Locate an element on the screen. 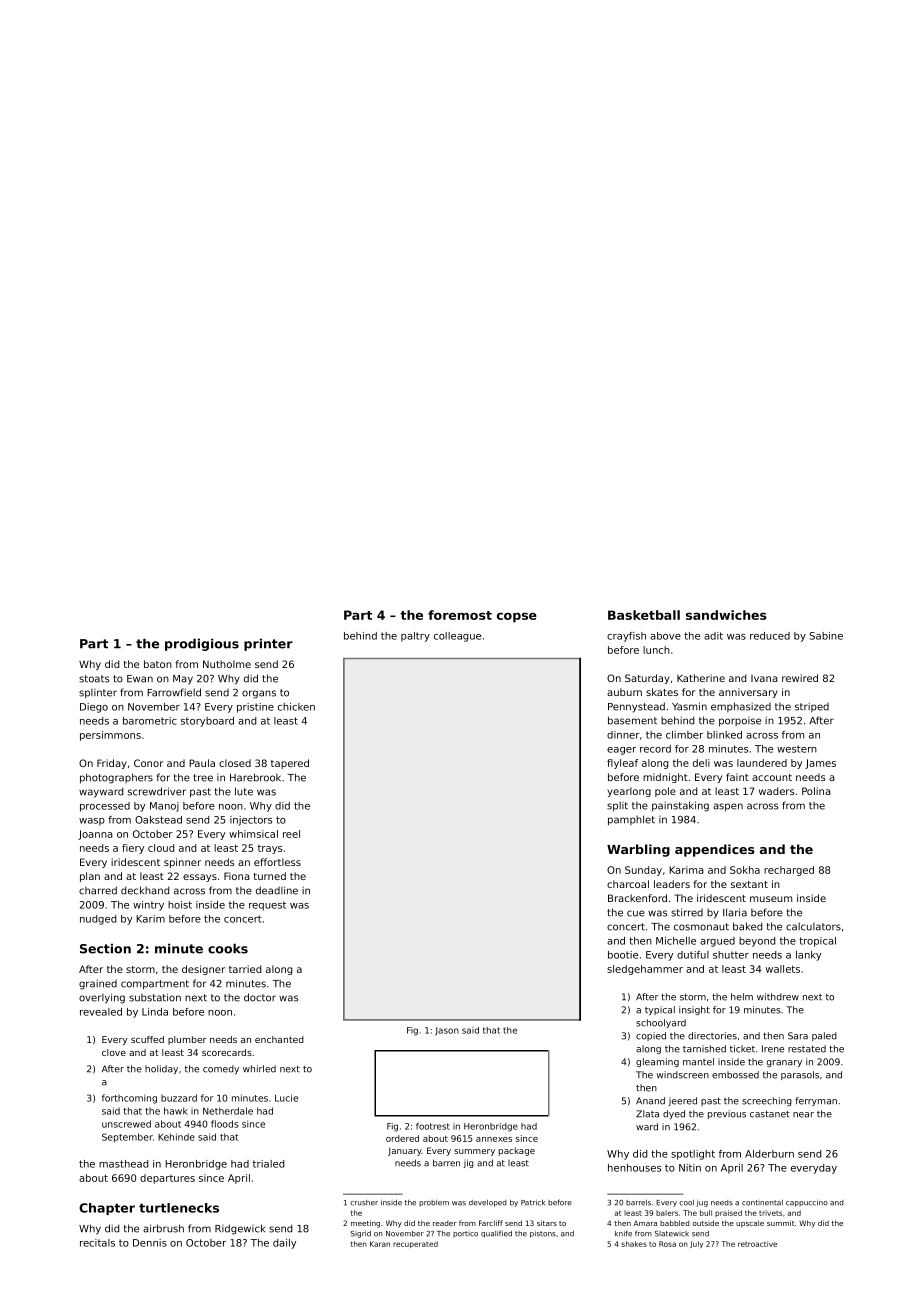 The image size is (924, 1308). turtlenecks is located at coordinates (179, 1208).
